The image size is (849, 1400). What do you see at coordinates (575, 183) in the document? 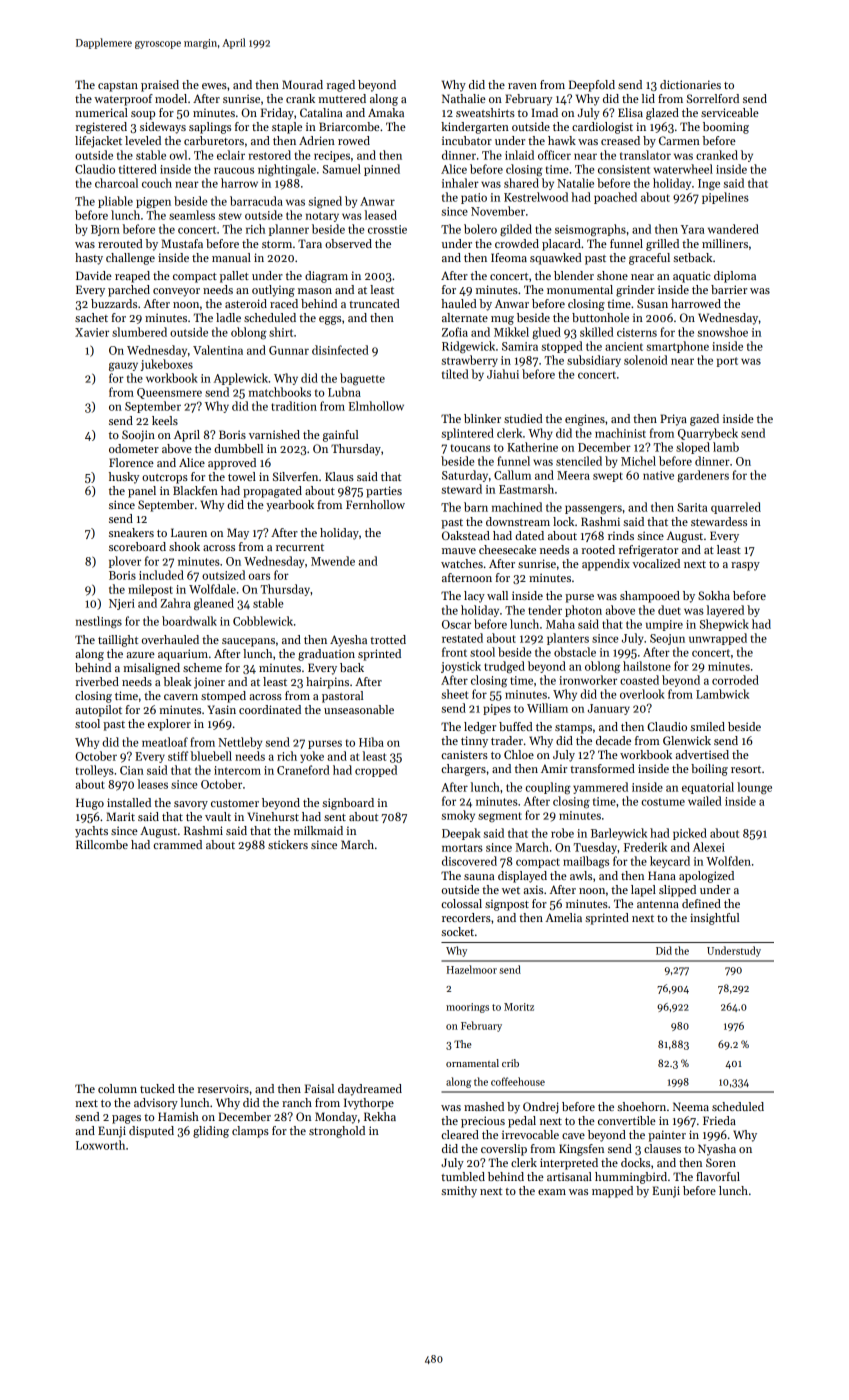
I see `Natalie` at bounding box center [575, 183].
